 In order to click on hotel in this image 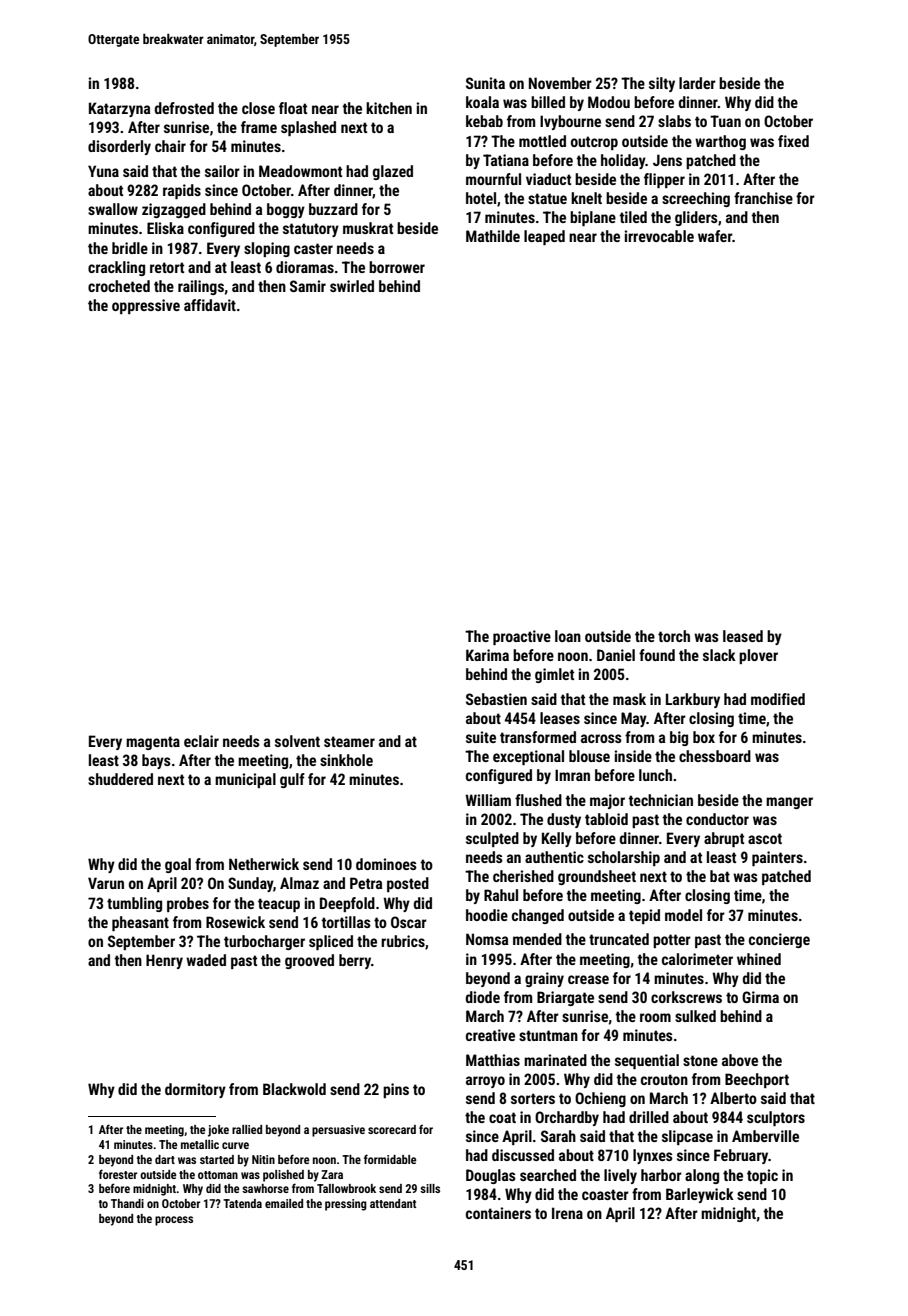, I will do `click(481, 198)`.
